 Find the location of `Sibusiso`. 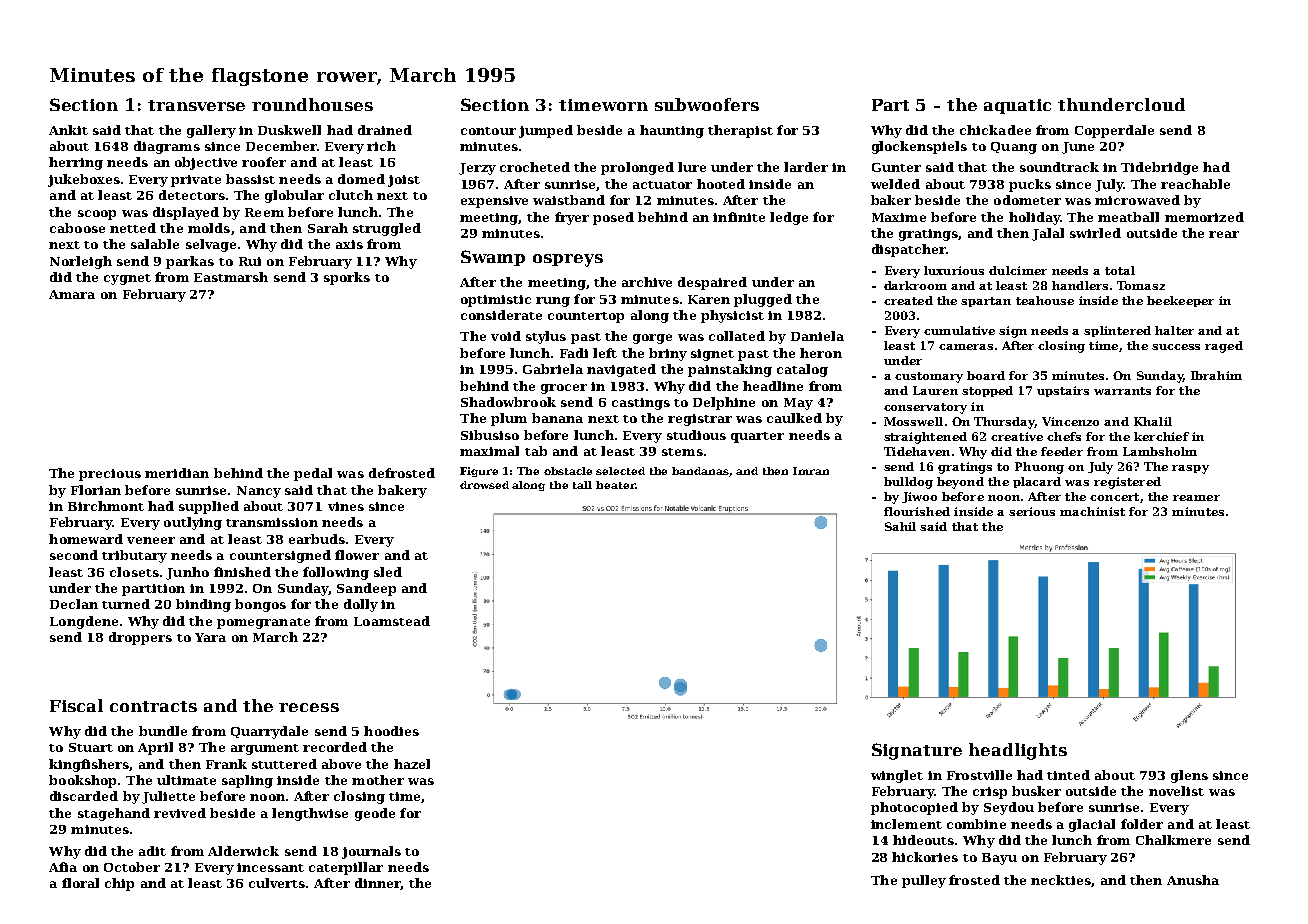

Sibusiso is located at coordinates (490, 435).
